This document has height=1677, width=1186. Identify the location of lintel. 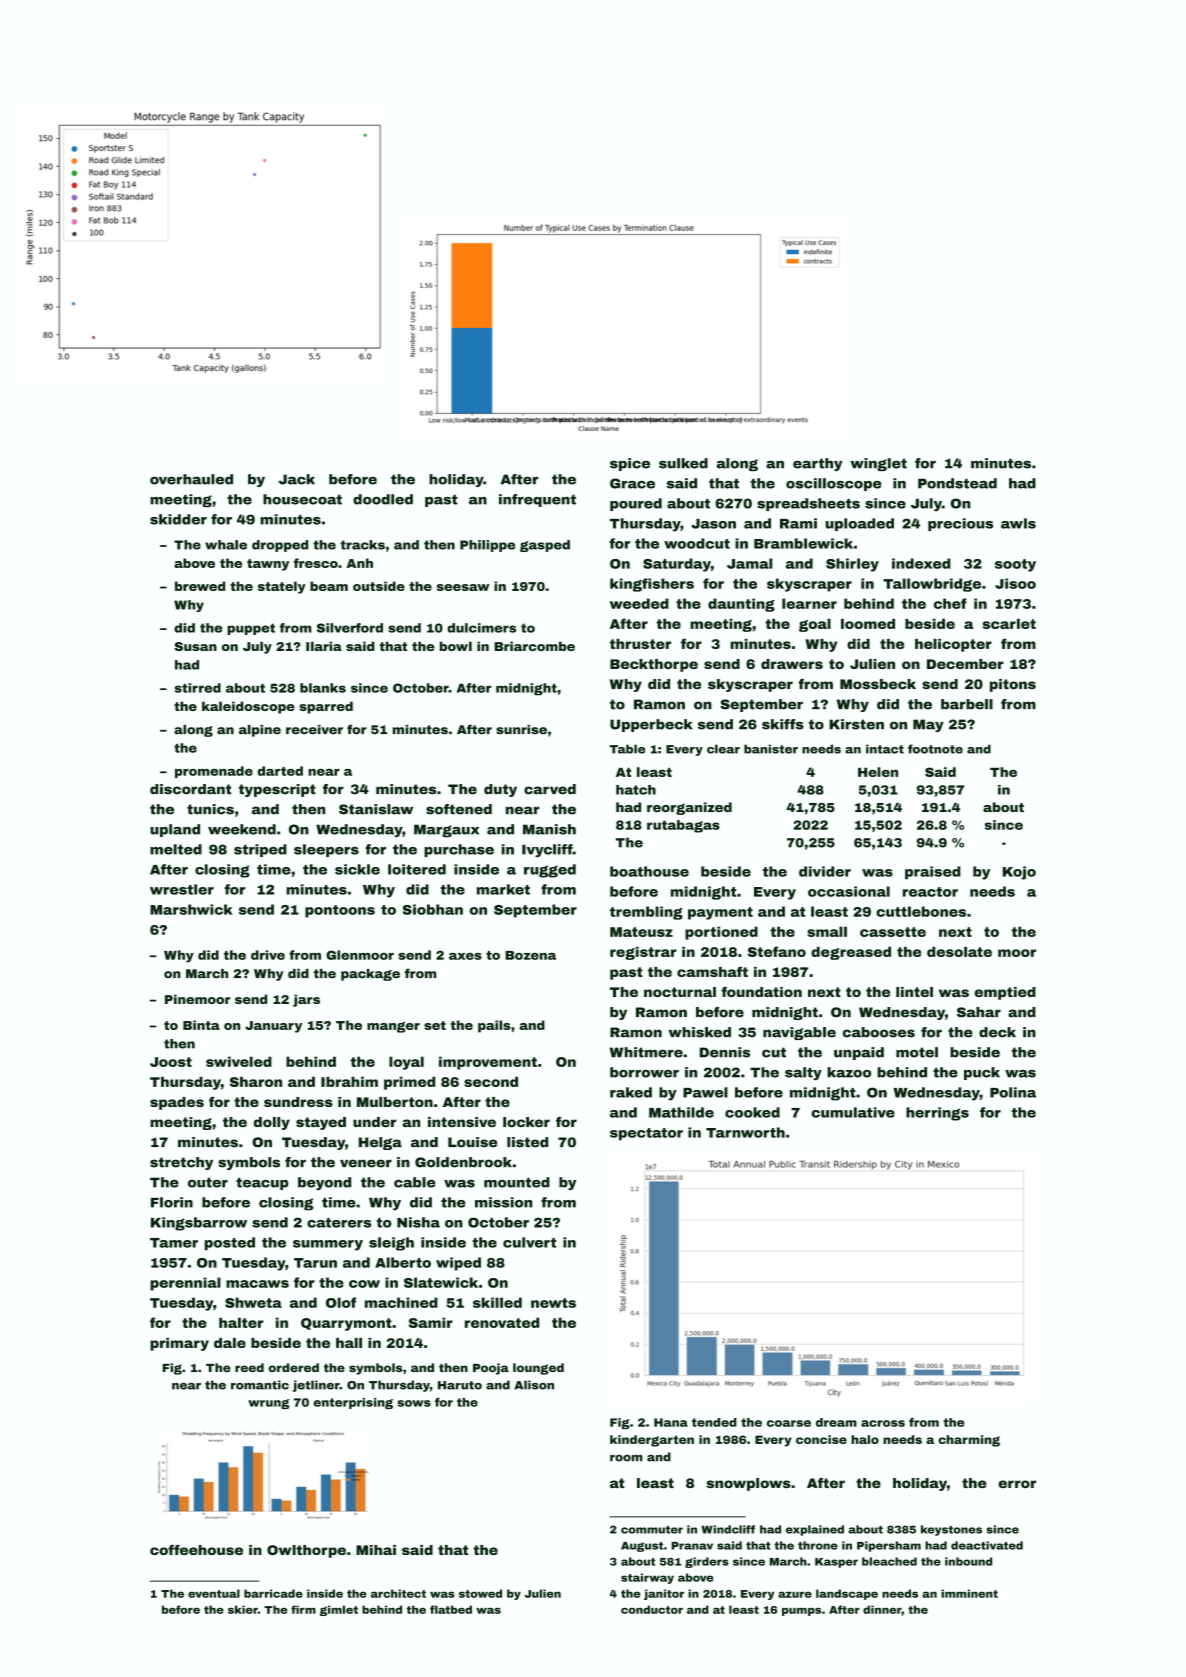
(914, 992).
